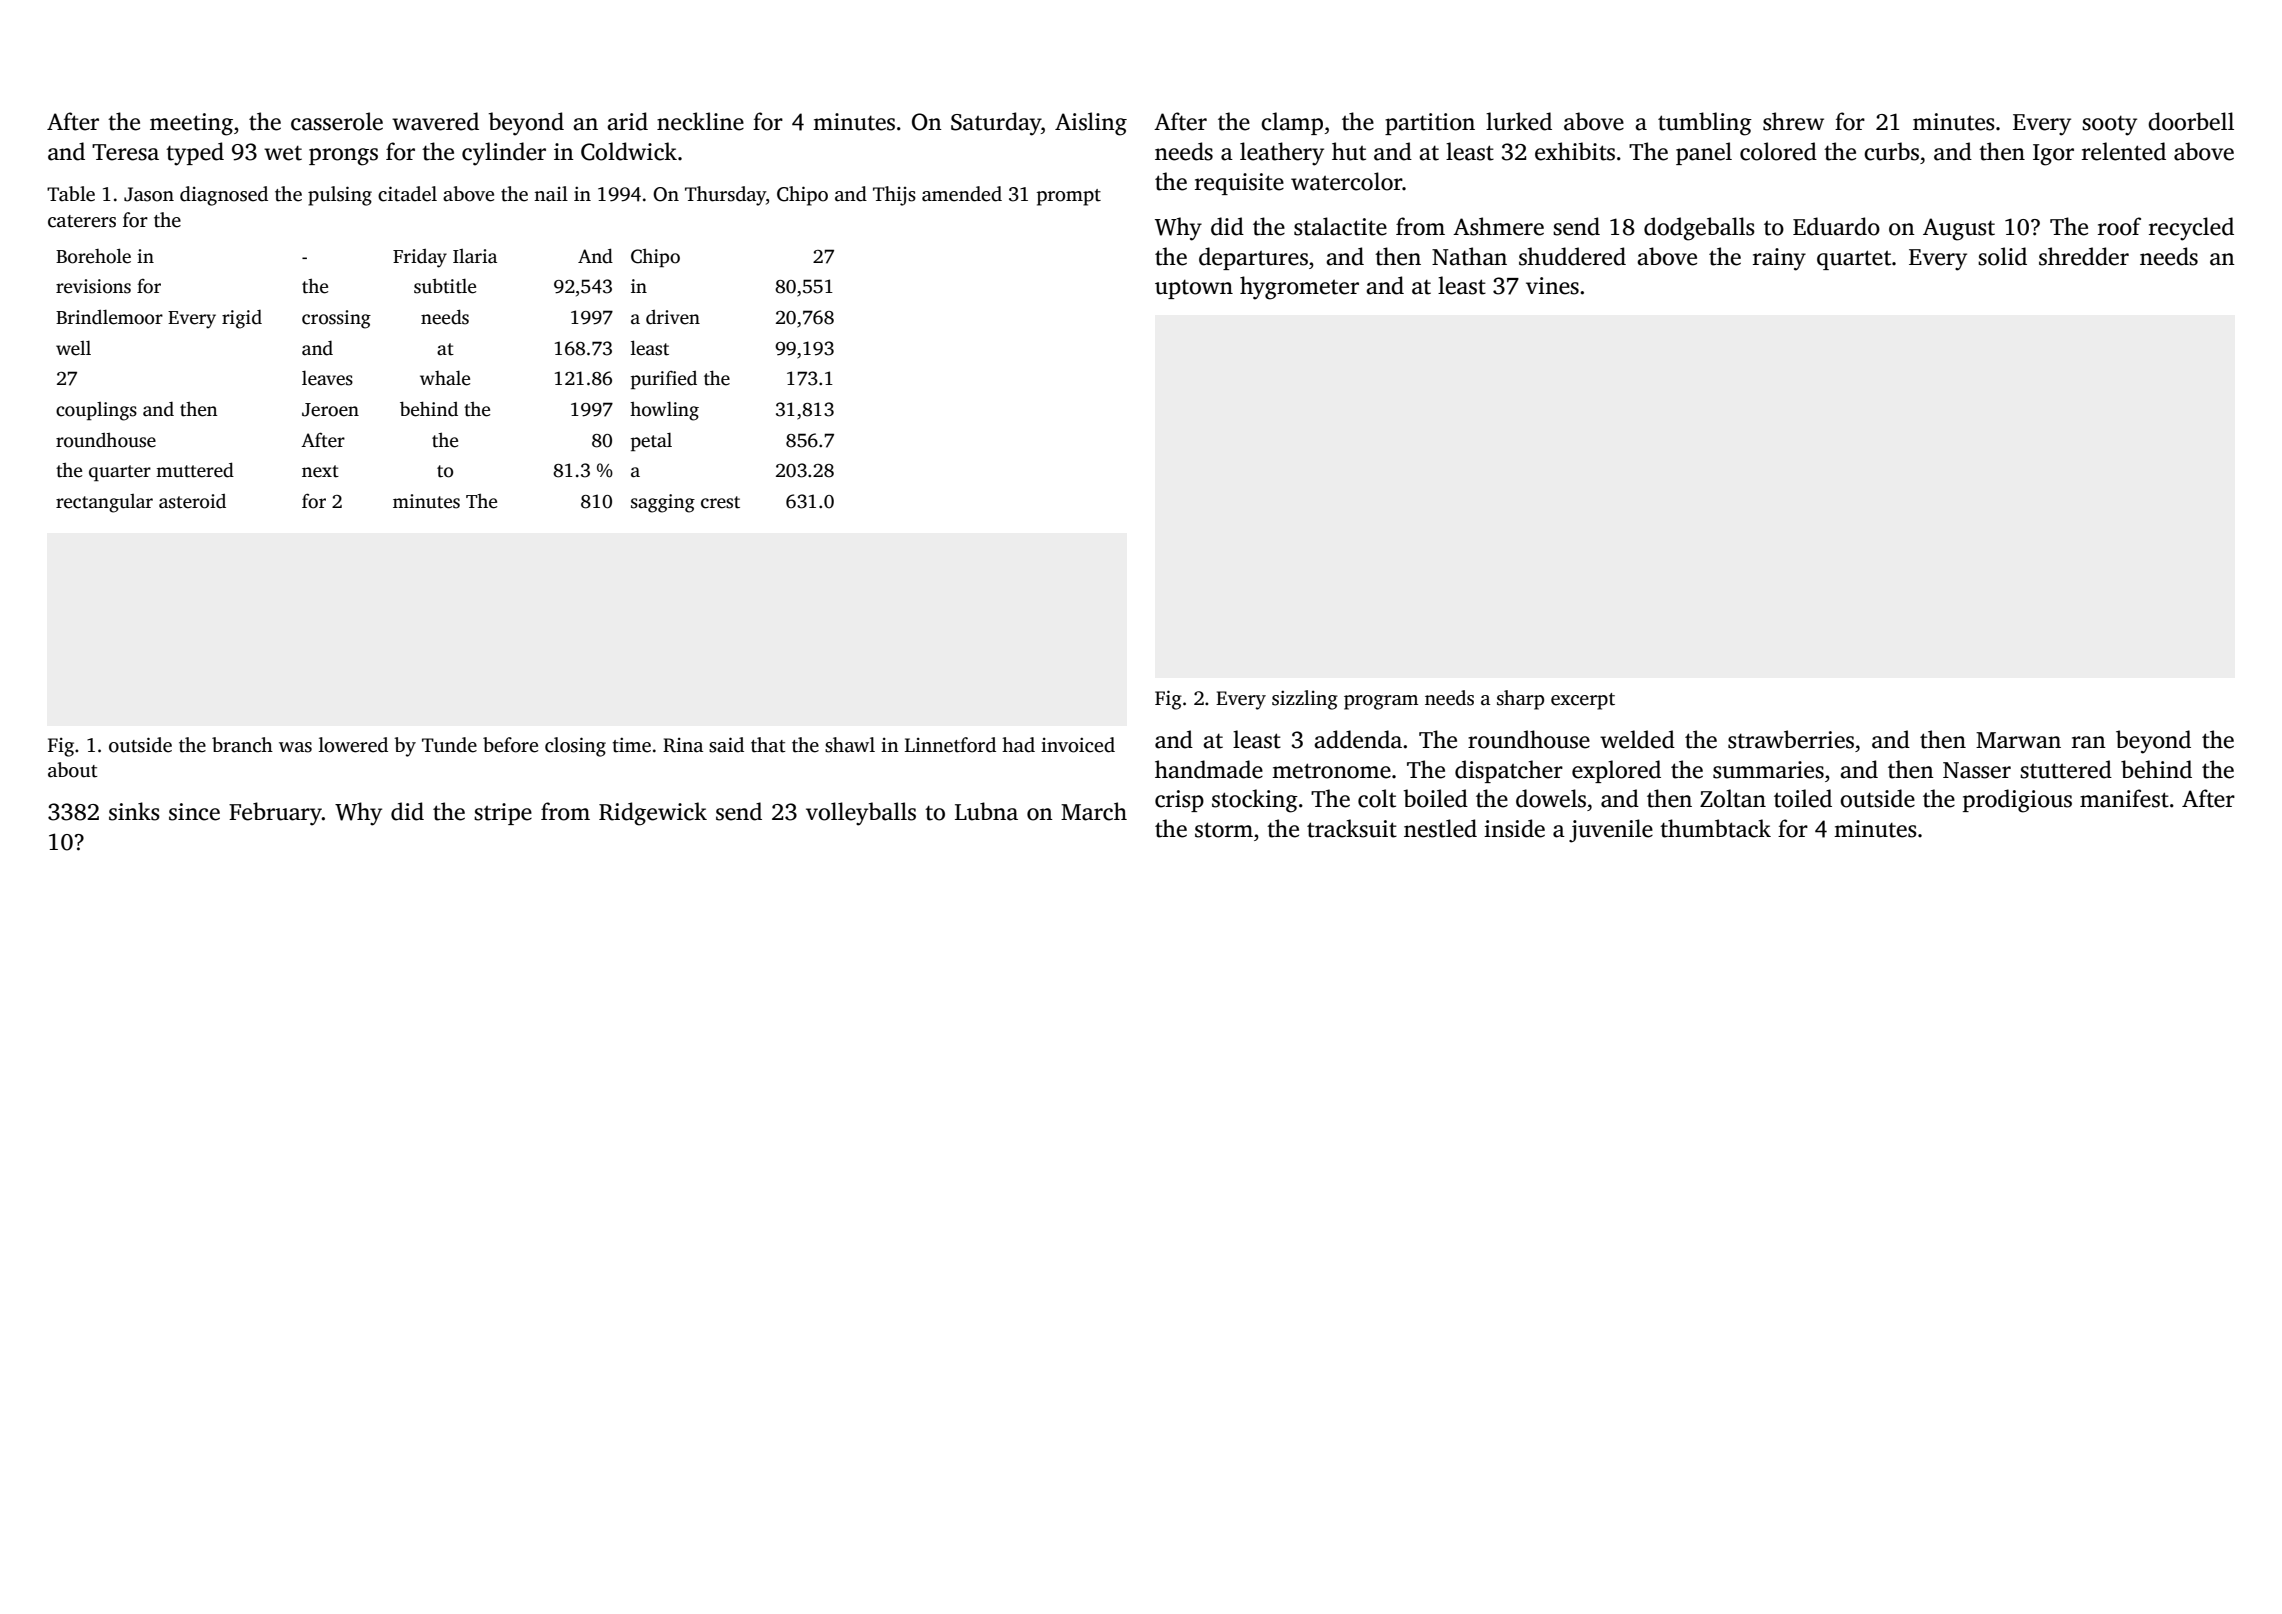 Image resolution: width=2282 pixels, height=1614 pixels. Describe the element at coordinates (1552, 286) in the screenshot. I see `vines` at that location.
